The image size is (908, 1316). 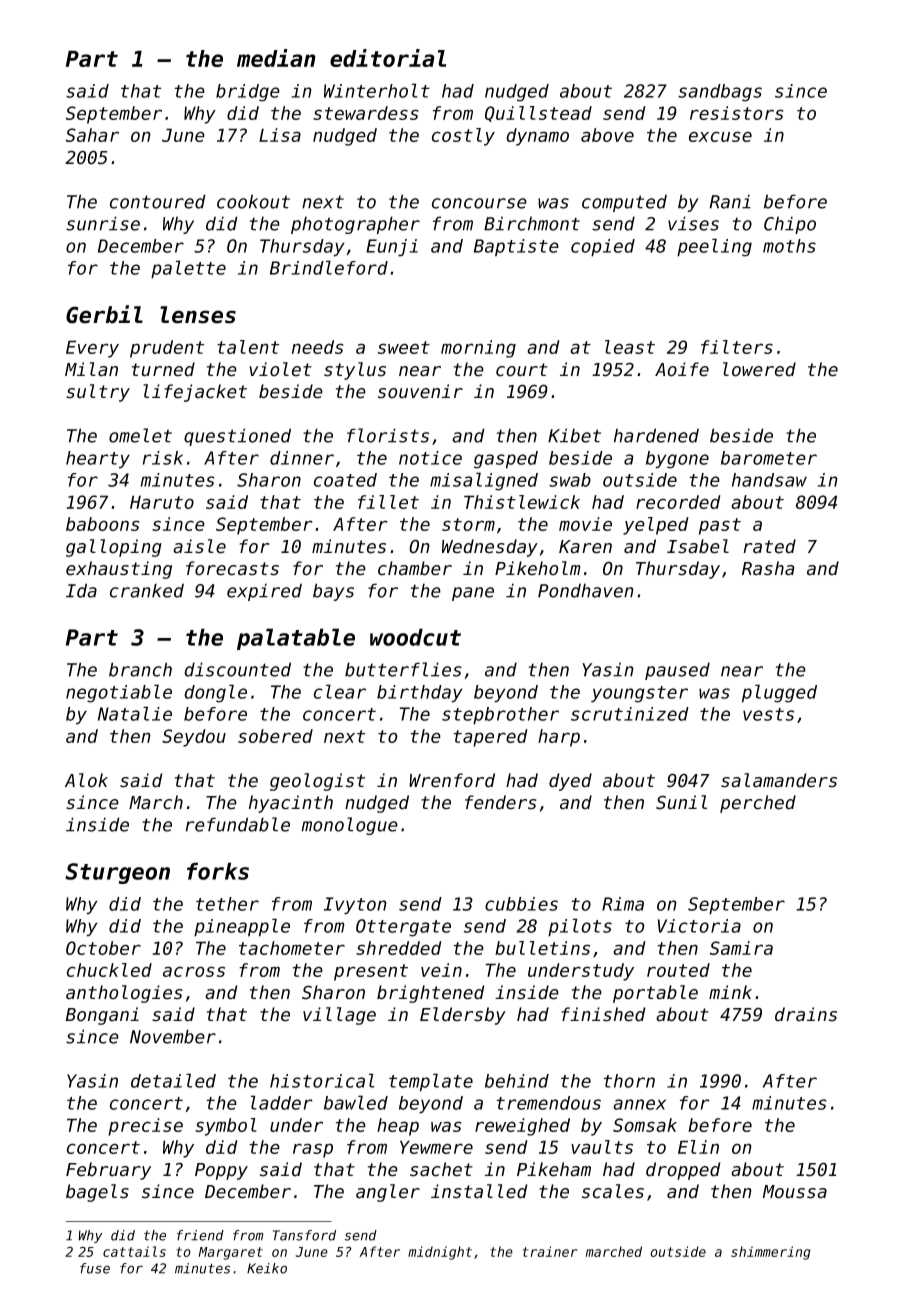 I want to click on bridge, so click(x=248, y=93).
